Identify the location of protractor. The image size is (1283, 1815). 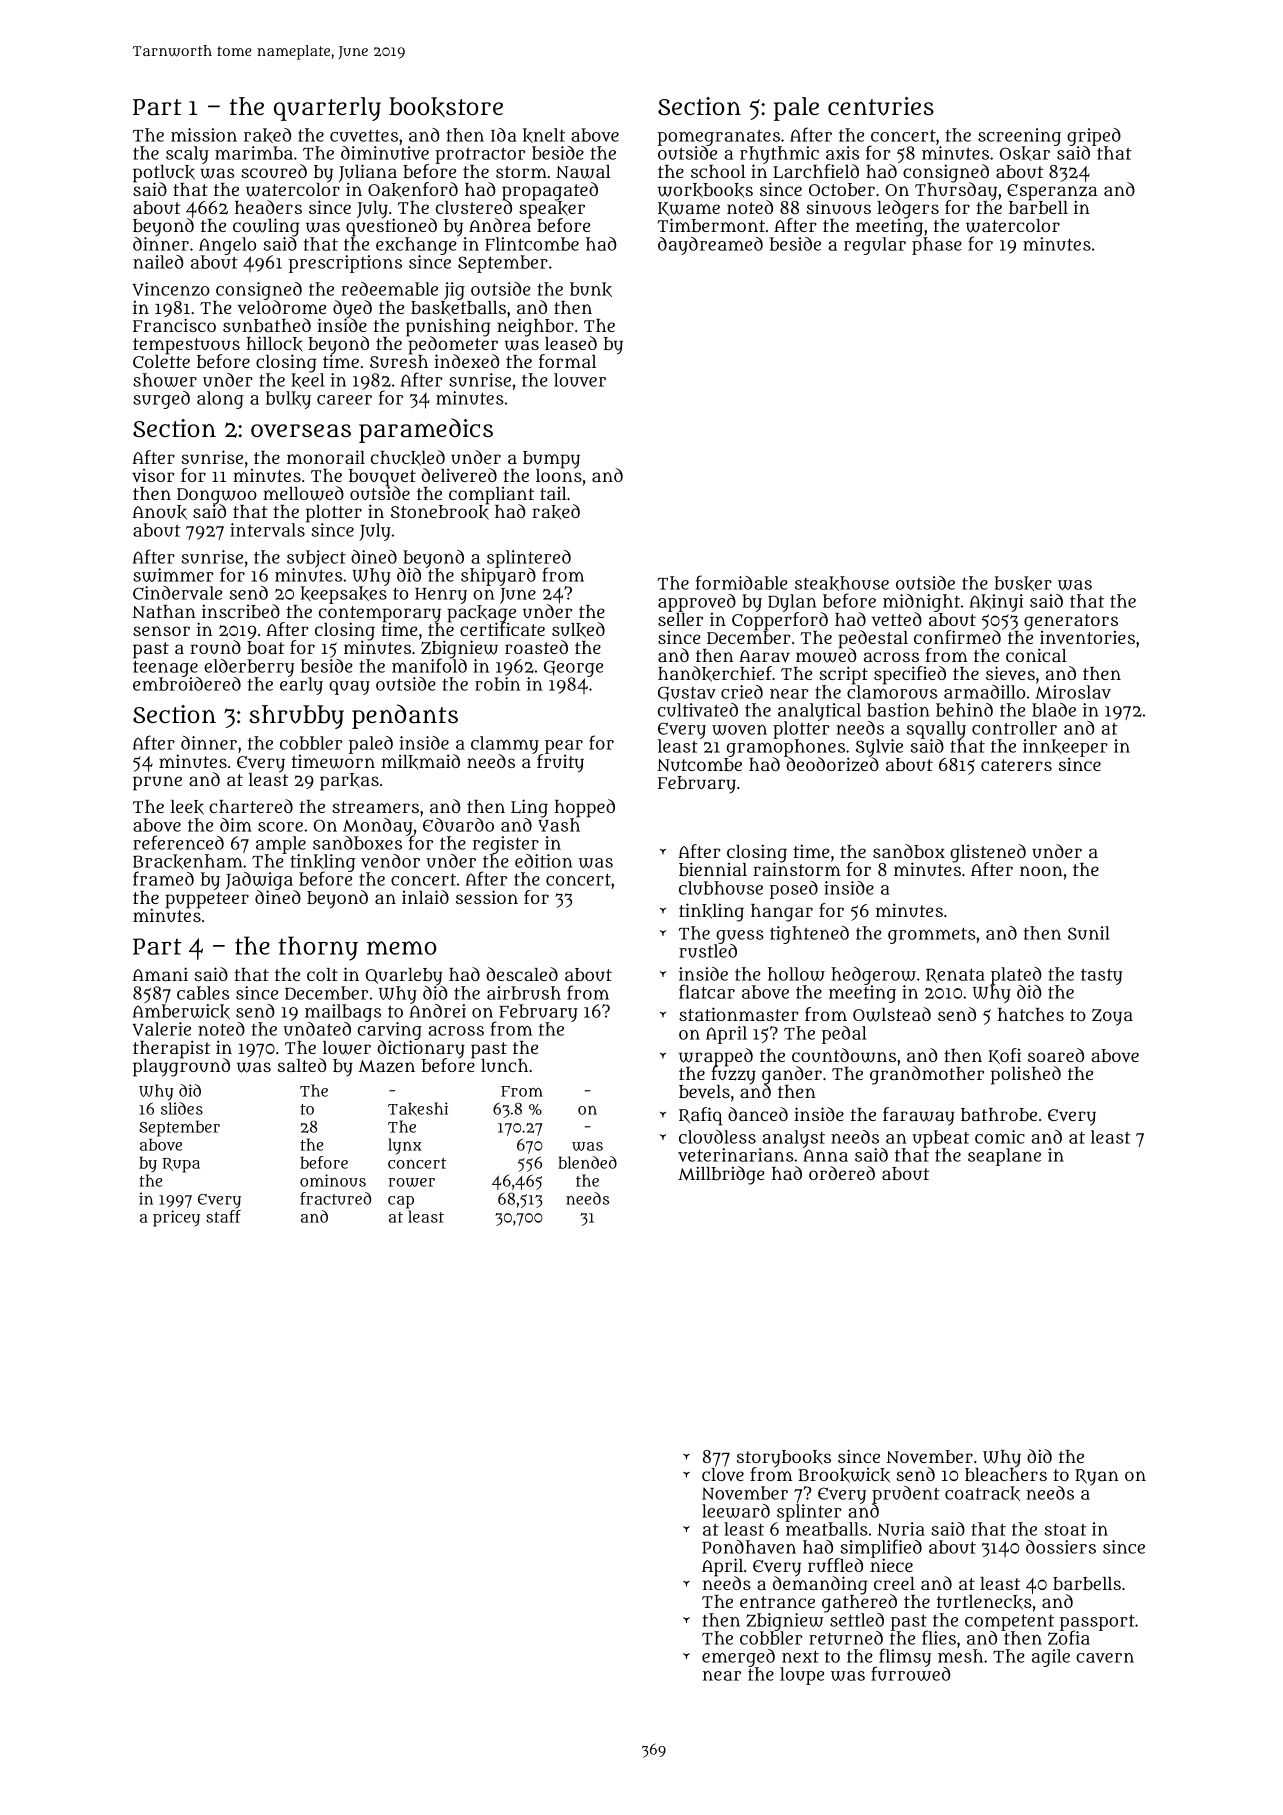
(480, 156).
